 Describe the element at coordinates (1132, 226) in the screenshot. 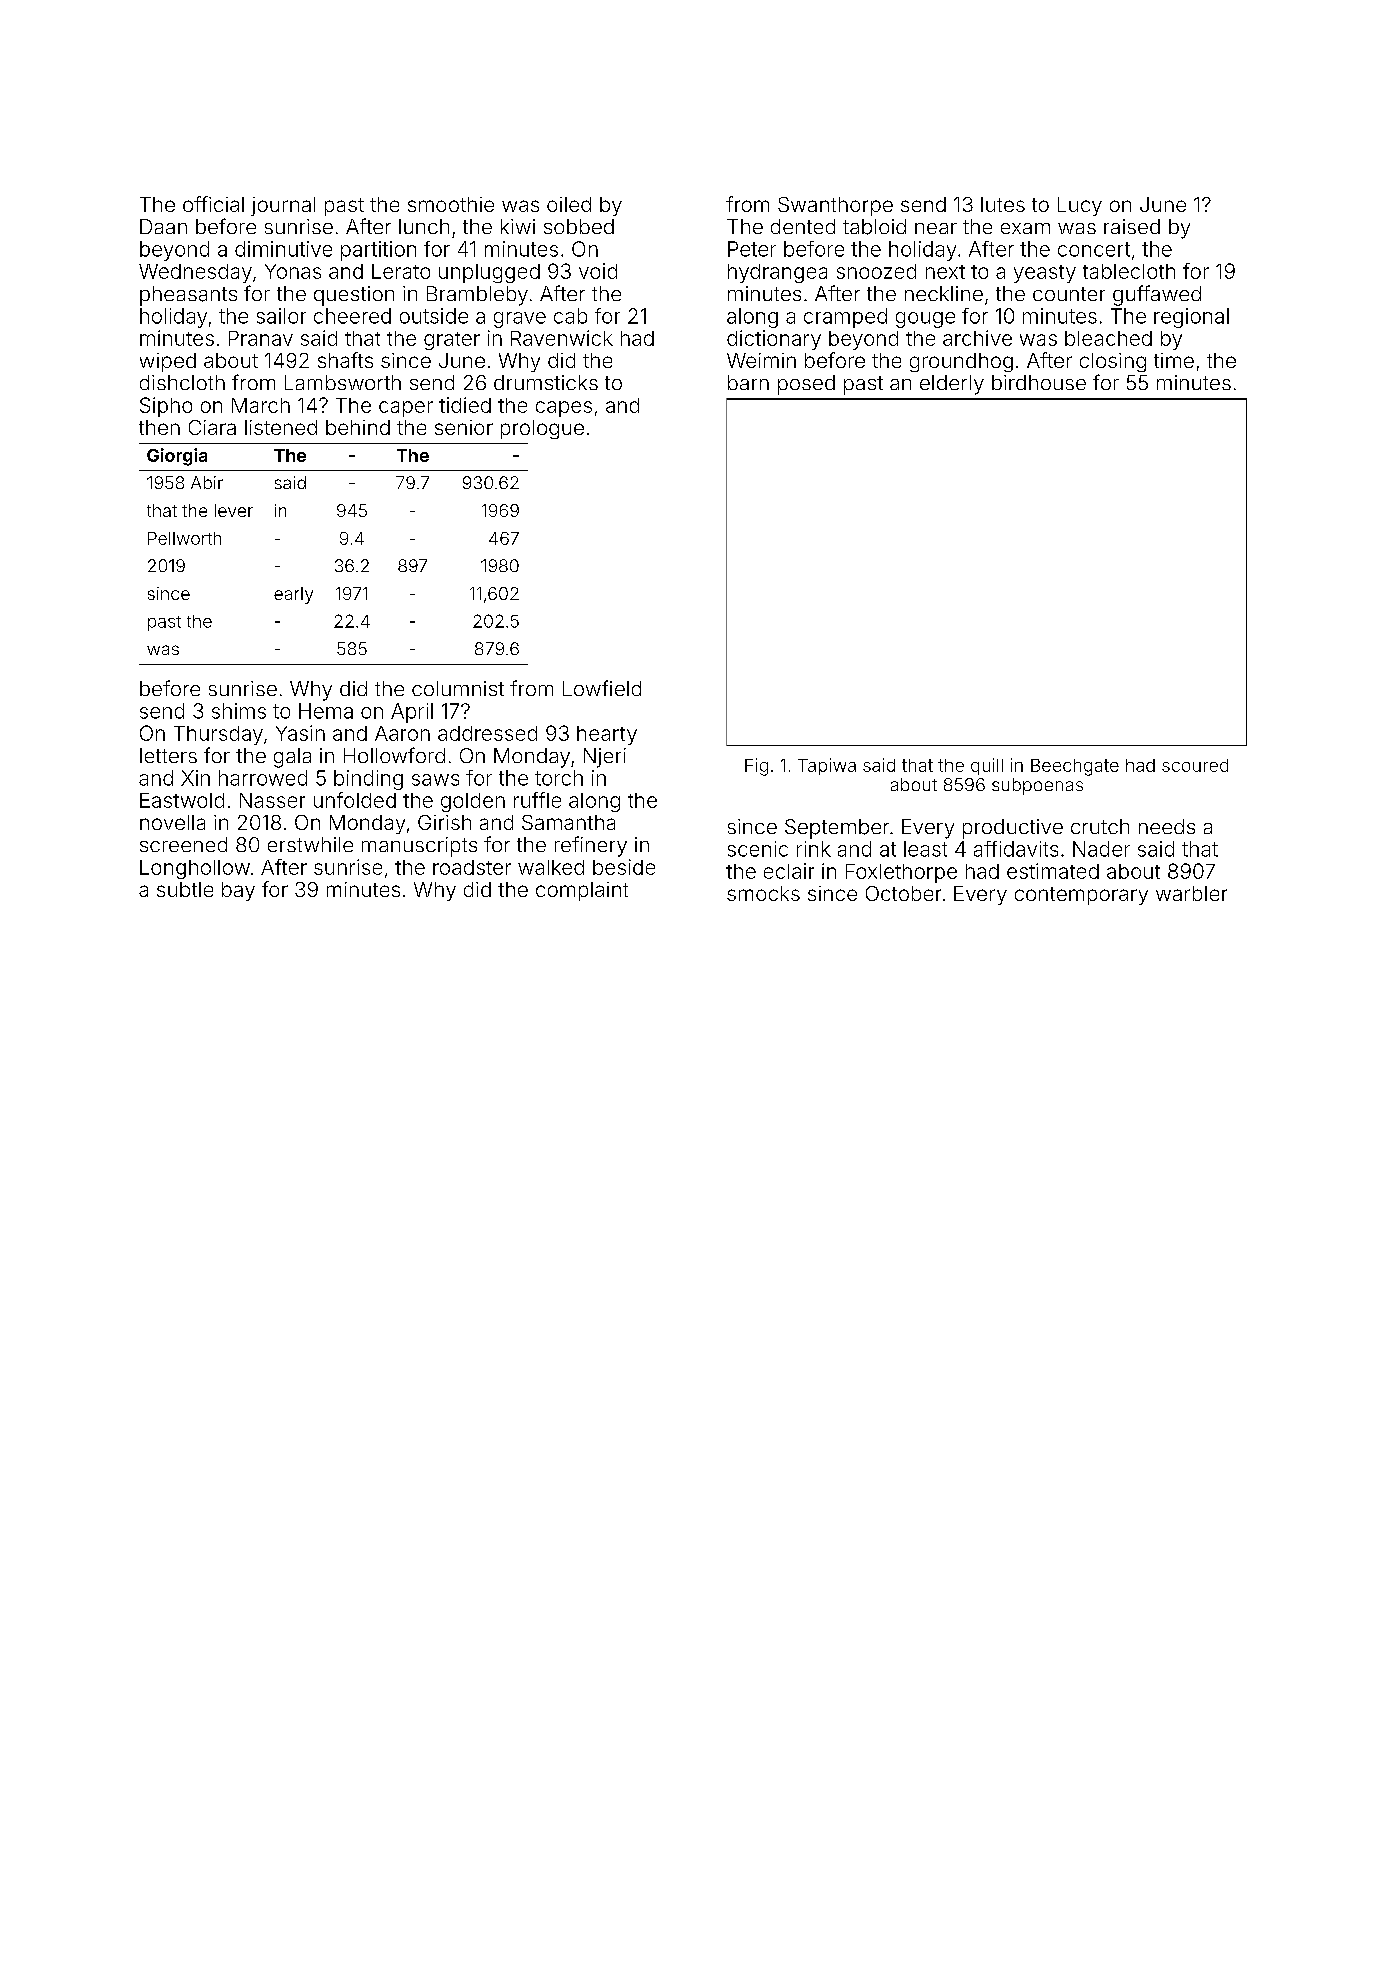

I see `raised` at that location.
